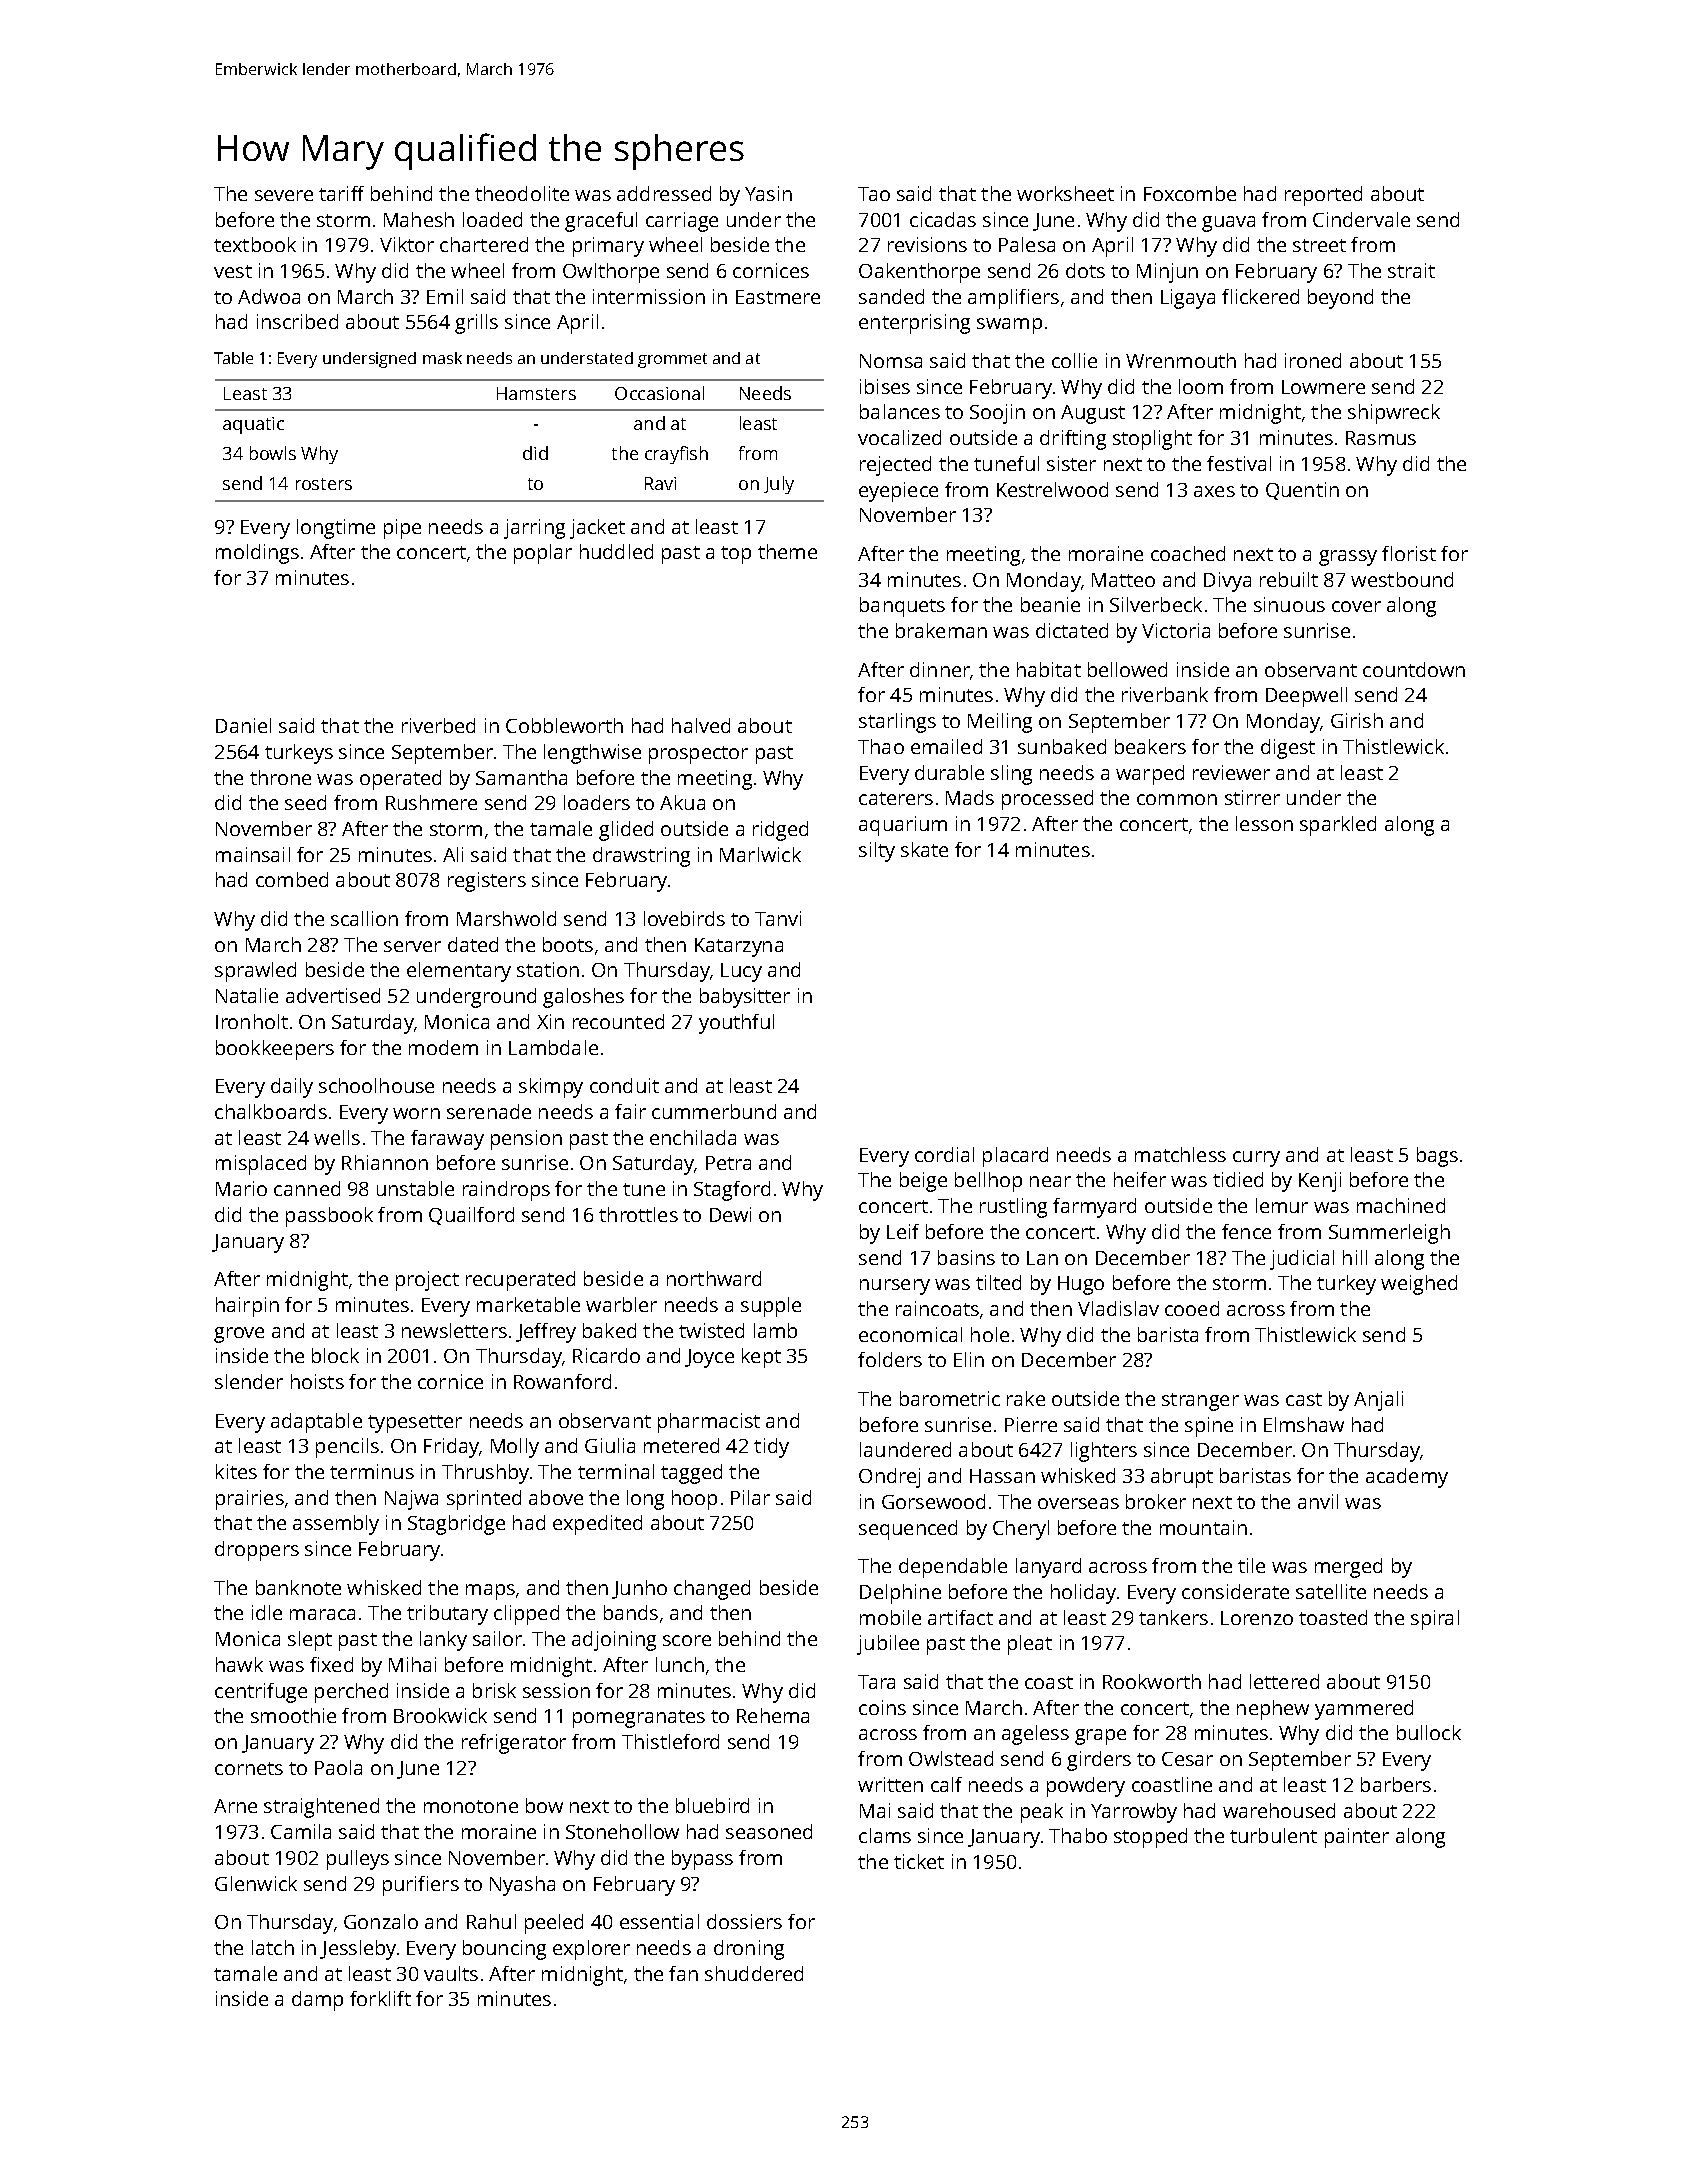 Image resolution: width=1683 pixels, height=2178 pixels. What do you see at coordinates (297, 321) in the screenshot?
I see `inscribed` at bounding box center [297, 321].
